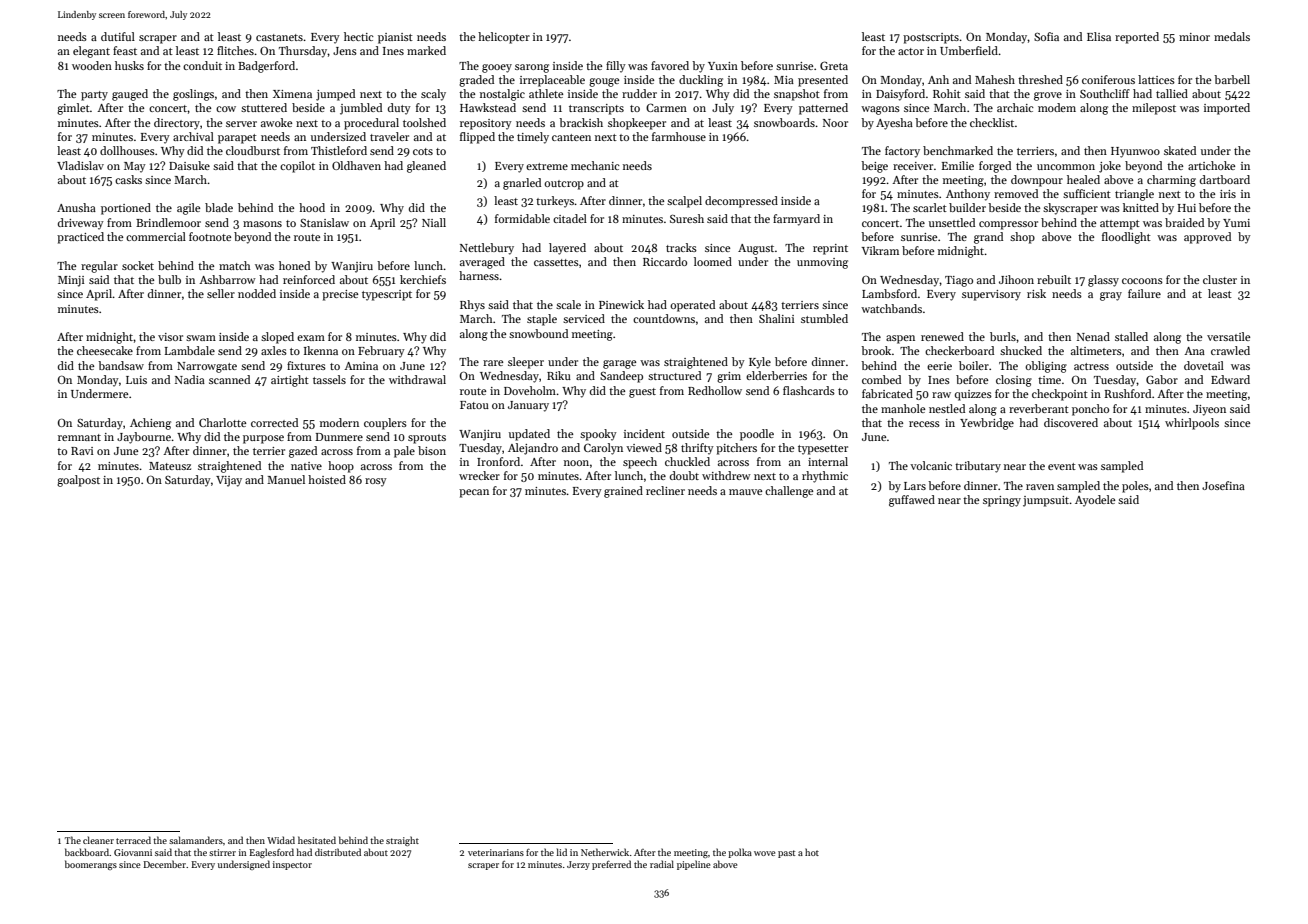  I want to click on Ayodele, so click(1095, 501).
